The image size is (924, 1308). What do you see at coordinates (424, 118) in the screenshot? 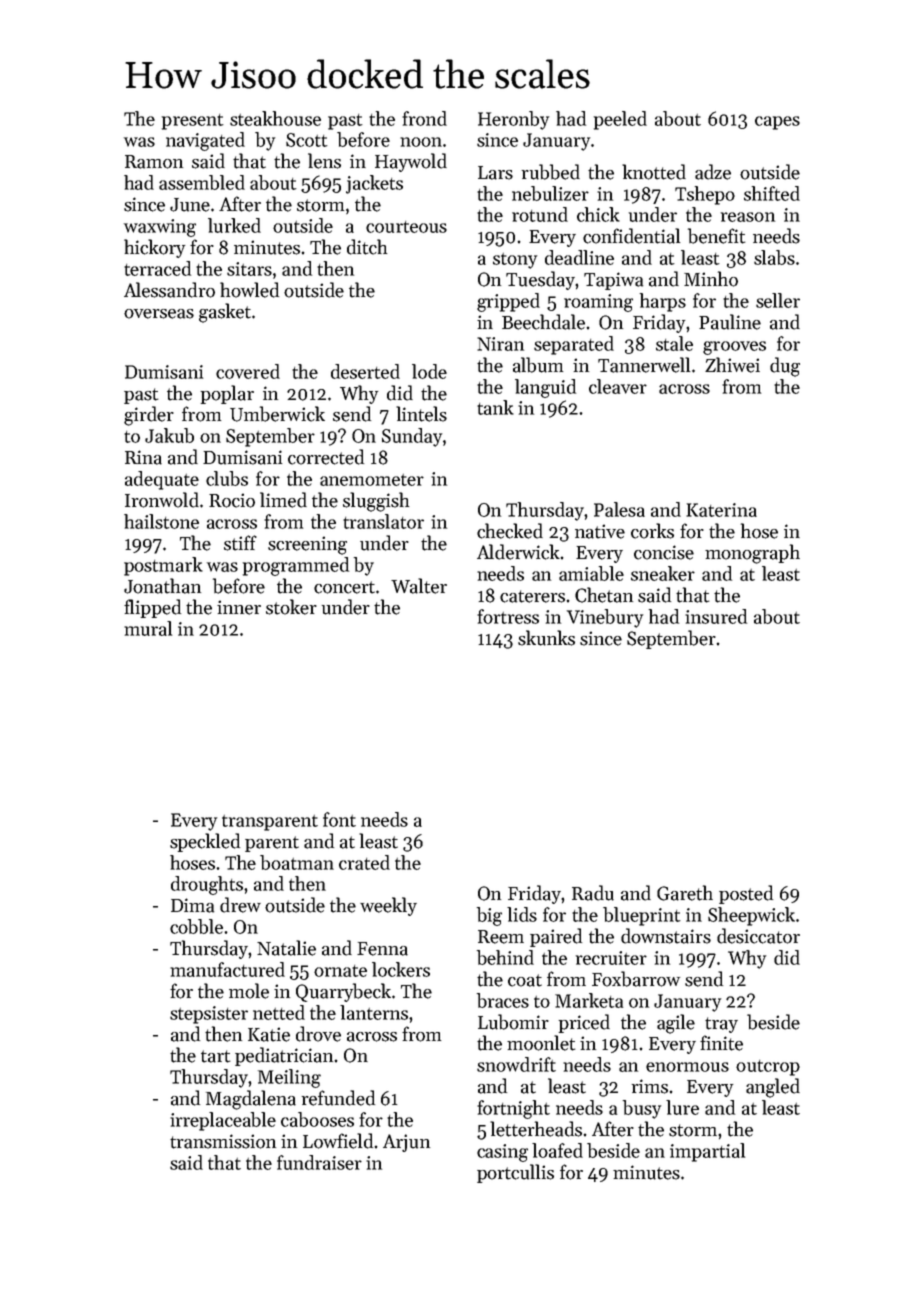
I see `frond` at bounding box center [424, 118].
